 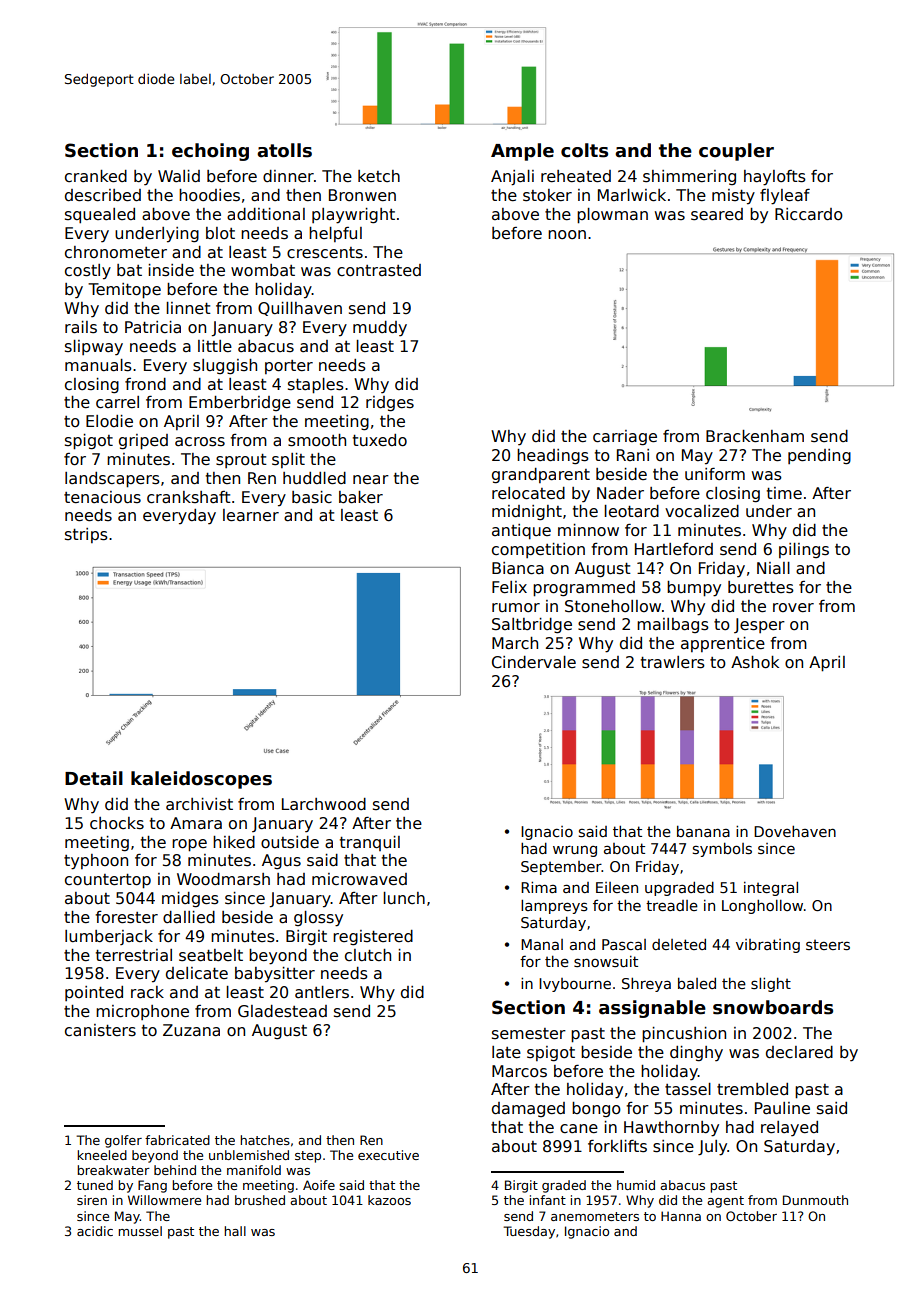 What do you see at coordinates (702, 511) in the screenshot?
I see `vocalized` at bounding box center [702, 511].
